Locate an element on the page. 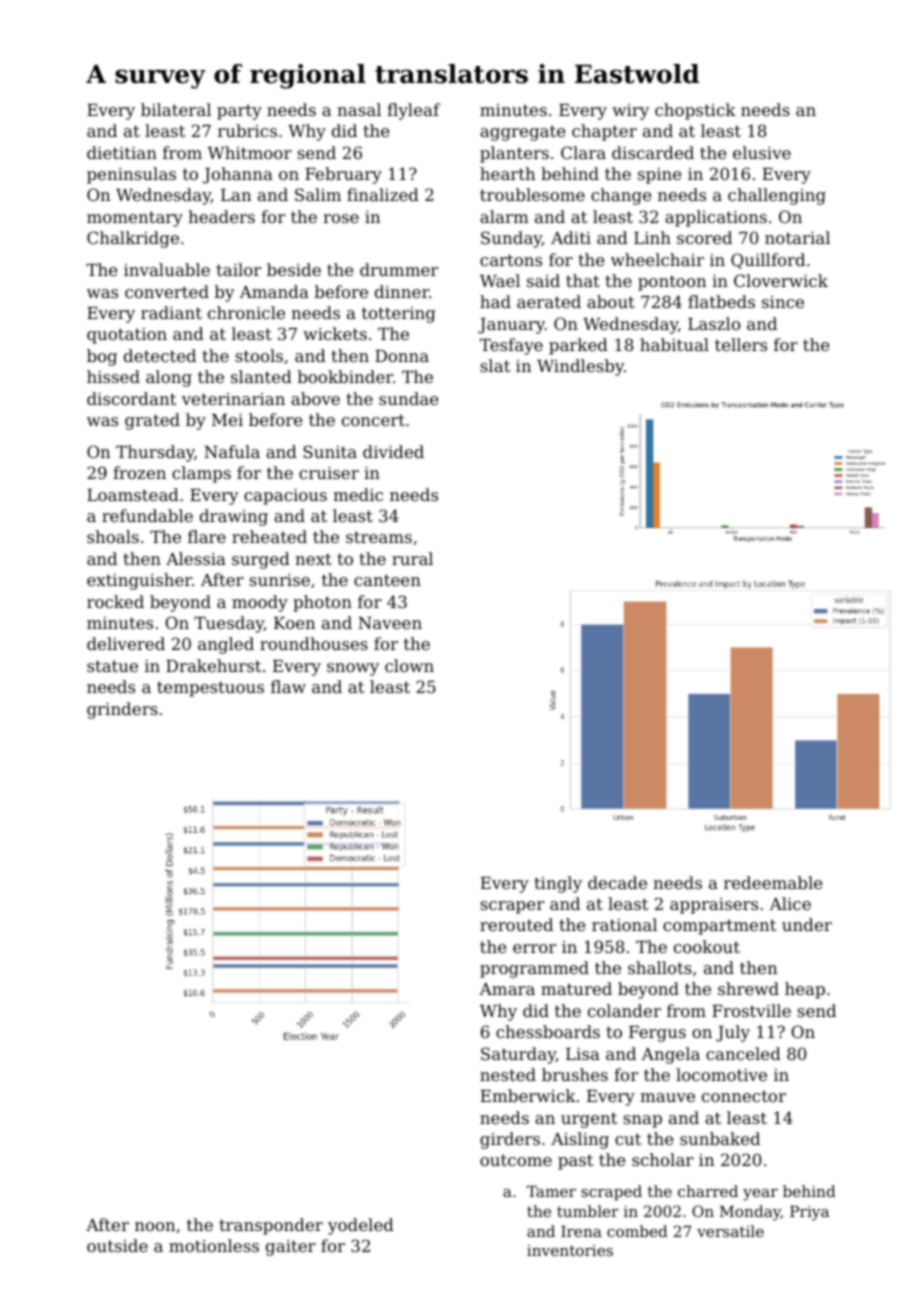  motionless is located at coordinates (214, 1245).
